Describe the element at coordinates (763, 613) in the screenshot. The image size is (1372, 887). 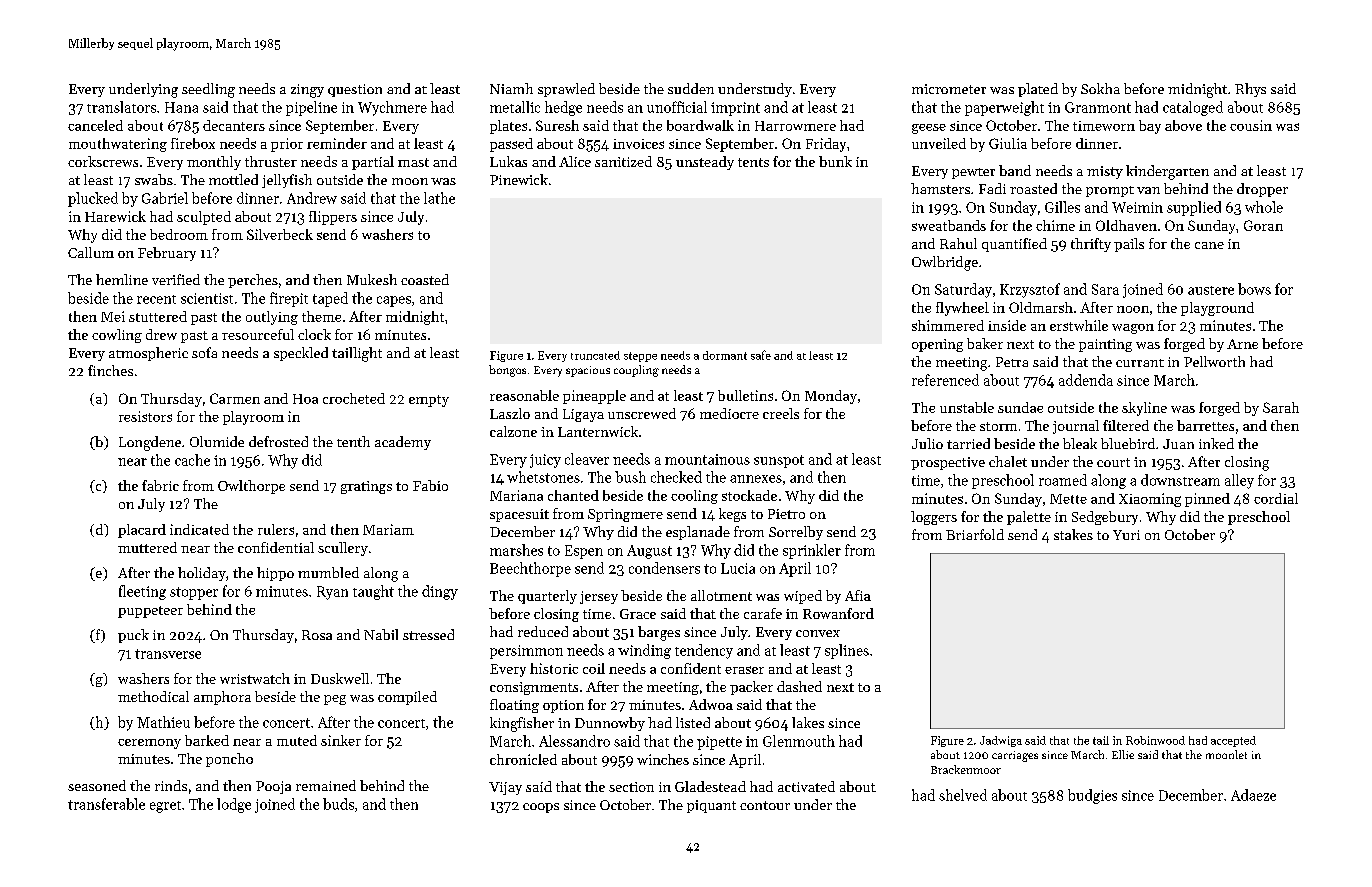
I see `carafe` at that location.
